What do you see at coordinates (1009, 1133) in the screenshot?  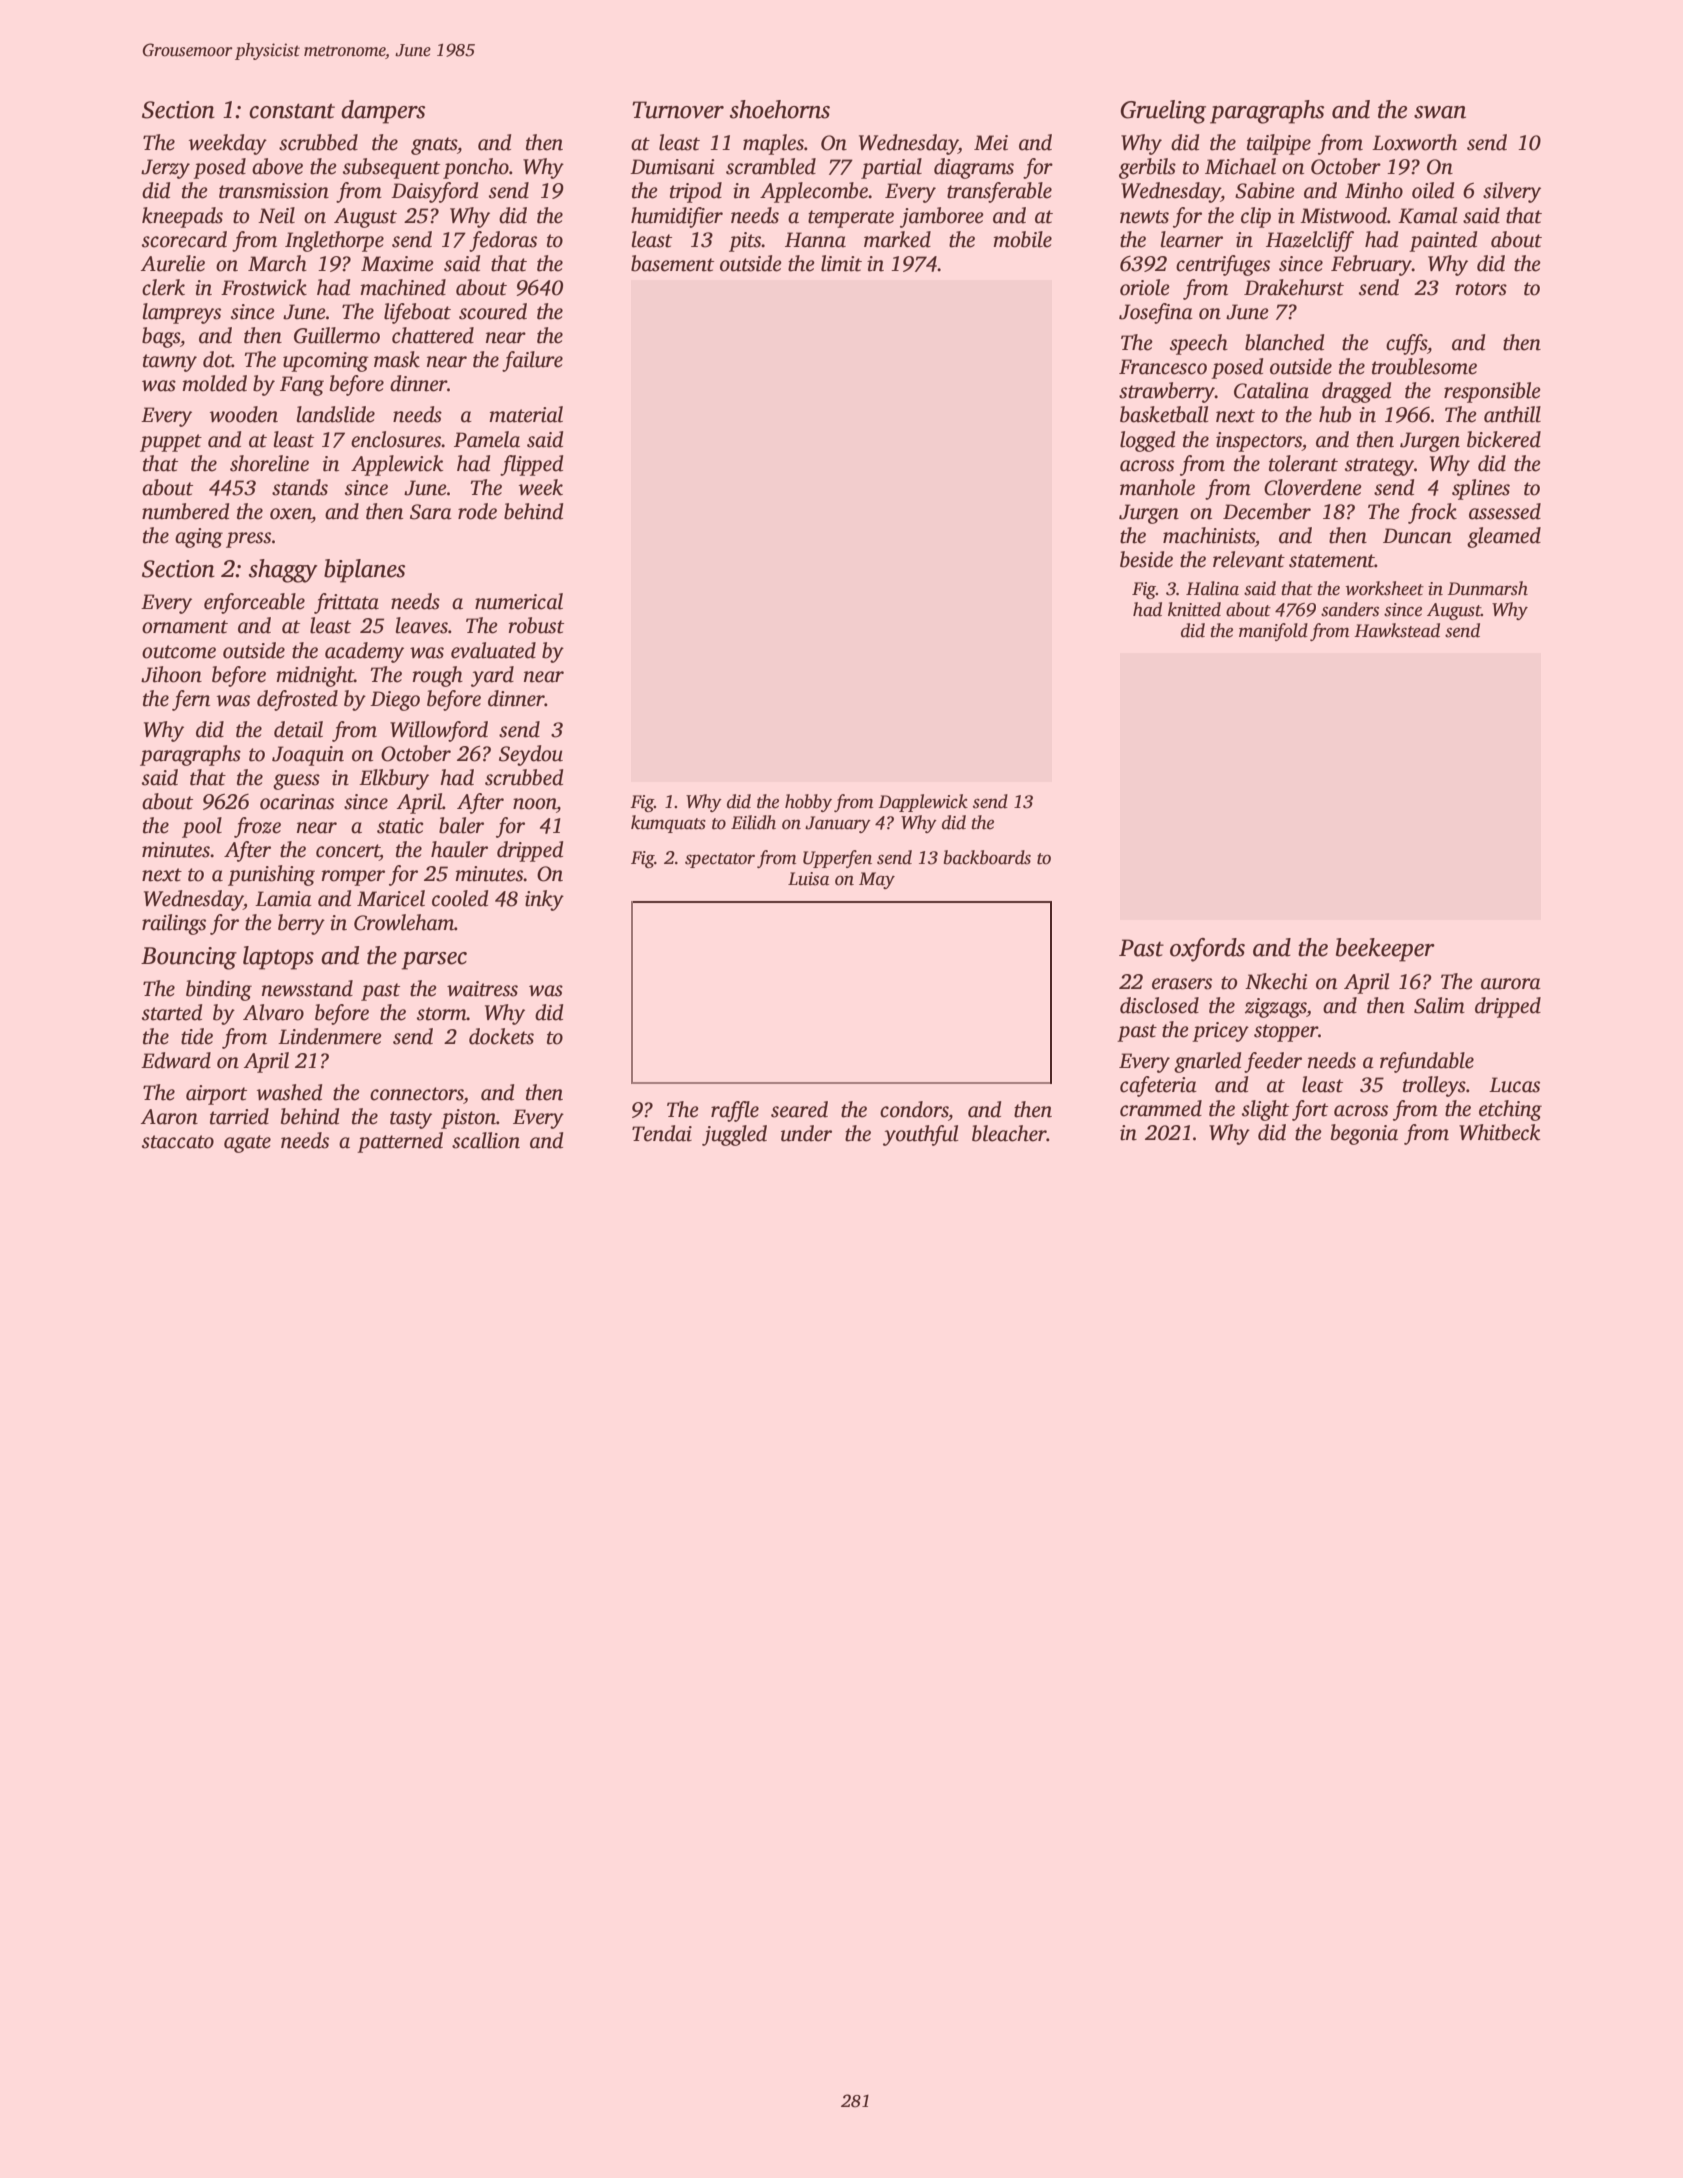 I see `bleacher` at bounding box center [1009, 1133].
